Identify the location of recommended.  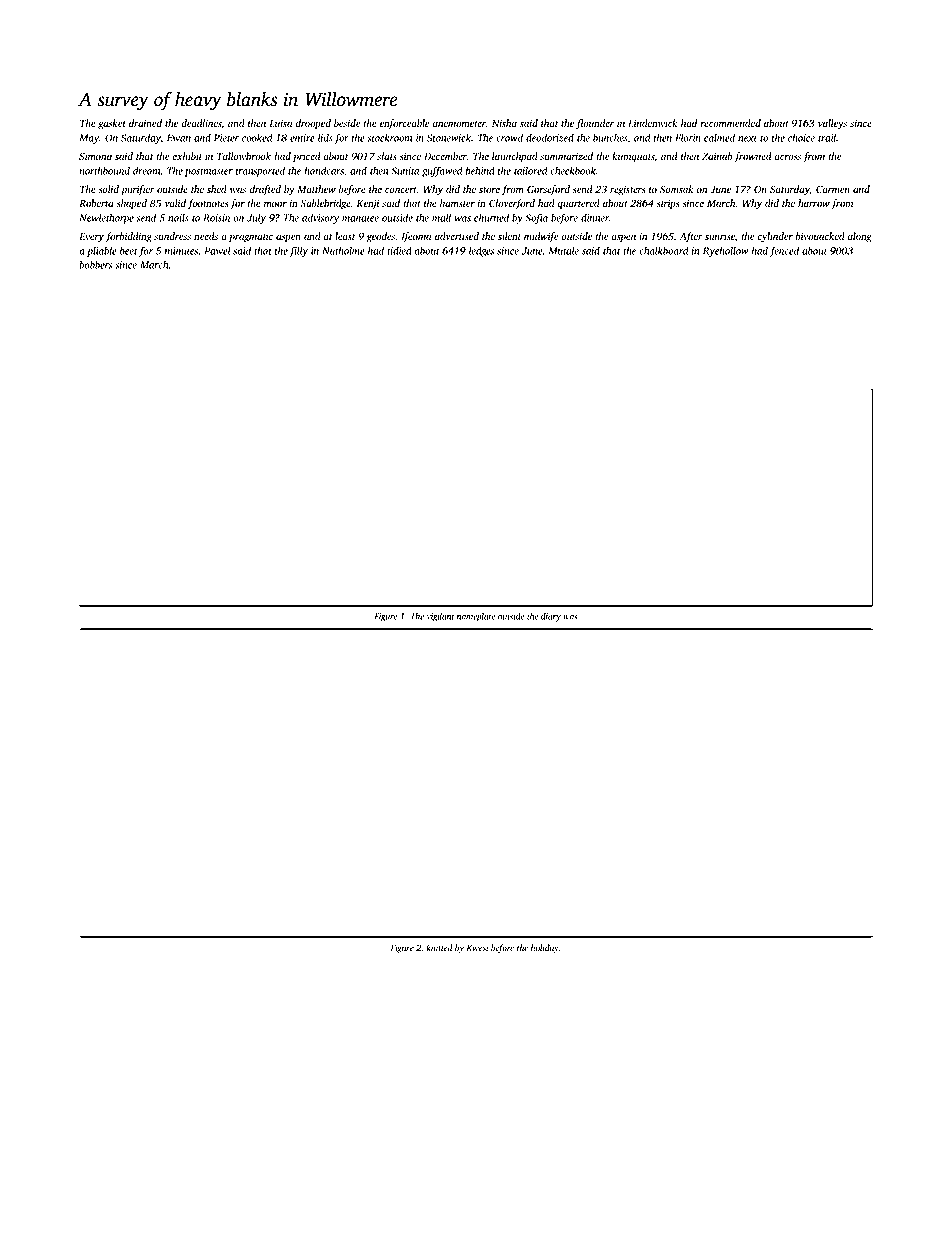
(730, 123).
